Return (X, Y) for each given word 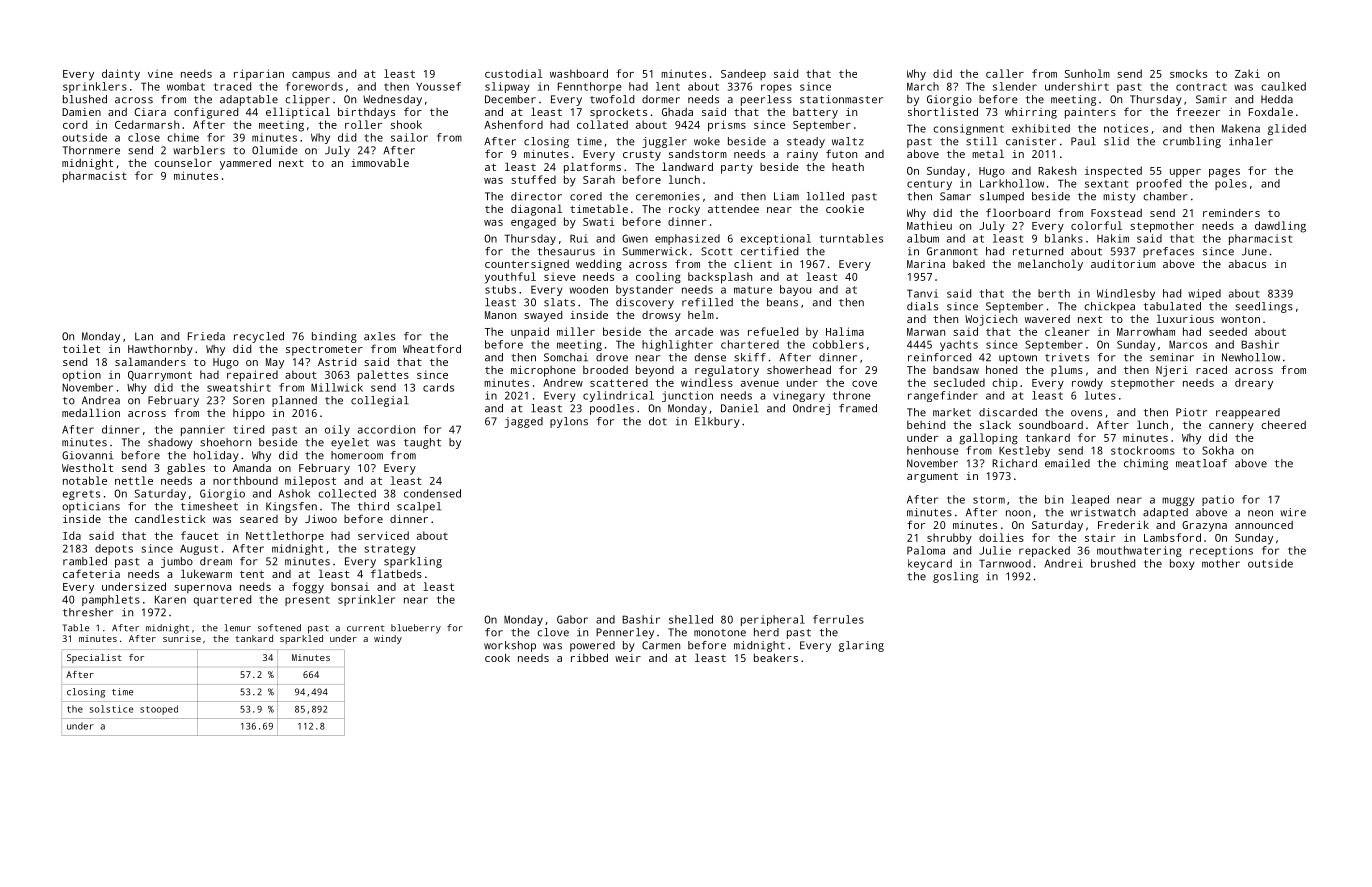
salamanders (150, 361)
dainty (121, 75)
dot (658, 421)
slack (995, 424)
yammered (245, 164)
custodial (514, 73)
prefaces (1168, 252)
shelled (691, 619)
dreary (1254, 384)
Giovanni (87, 455)
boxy (1182, 564)
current (365, 628)
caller (1005, 73)
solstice (111, 709)
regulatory (727, 371)
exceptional (775, 239)
